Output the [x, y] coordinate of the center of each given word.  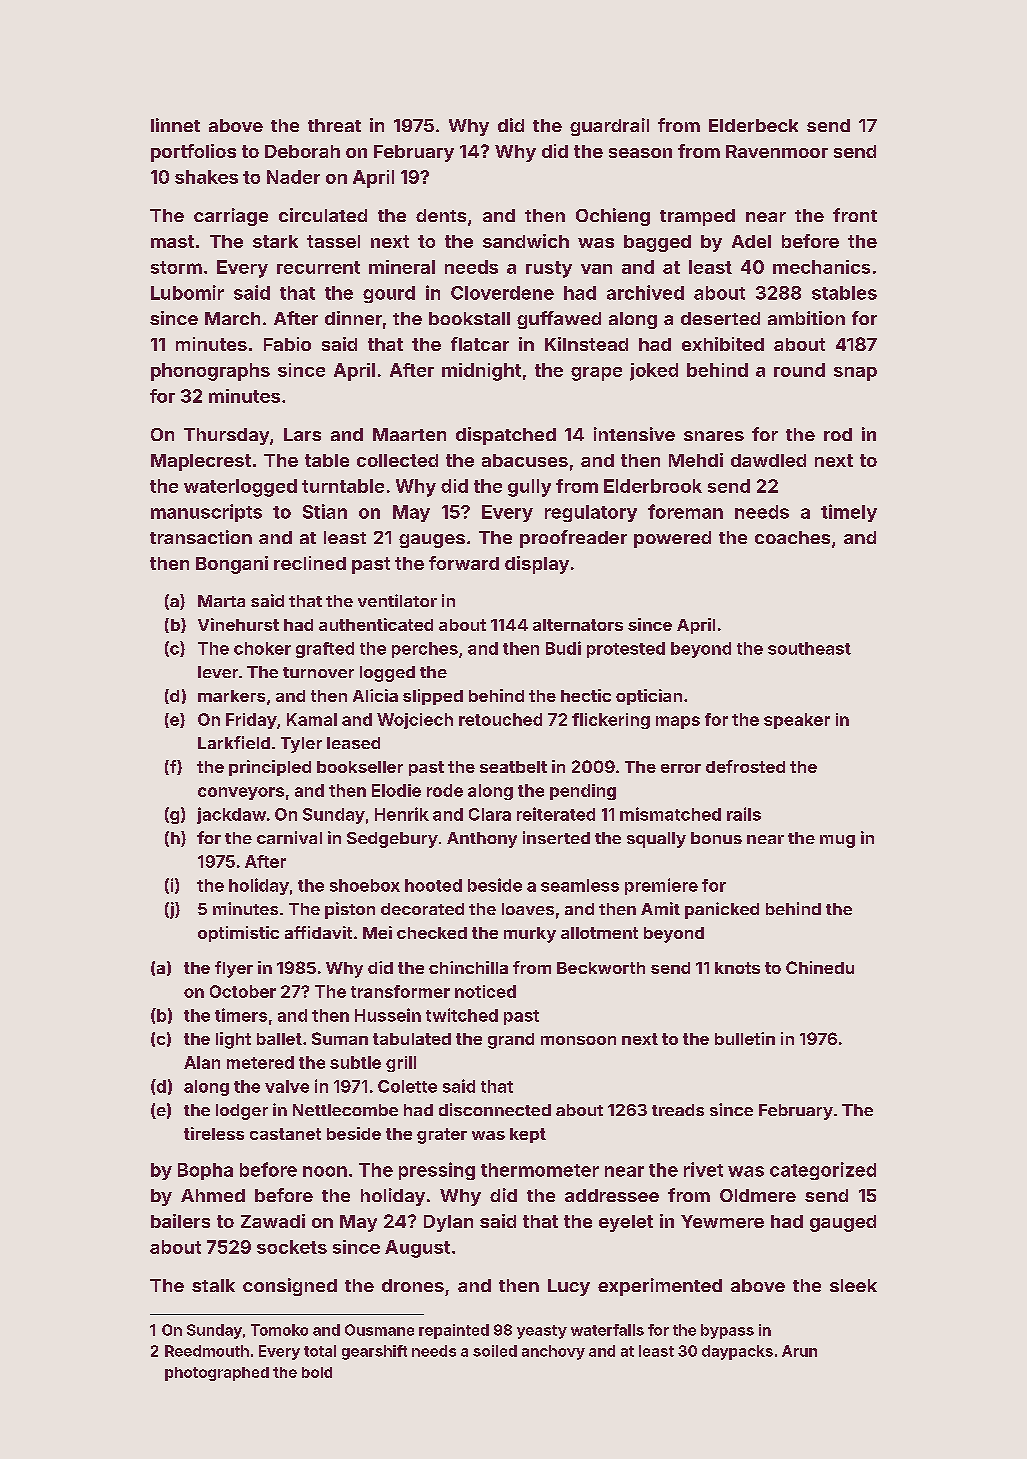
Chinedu [820, 967]
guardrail [609, 127]
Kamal [312, 719]
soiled [495, 1351]
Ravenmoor [777, 151]
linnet [175, 125]
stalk [213, 1285]
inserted [556, 837]
